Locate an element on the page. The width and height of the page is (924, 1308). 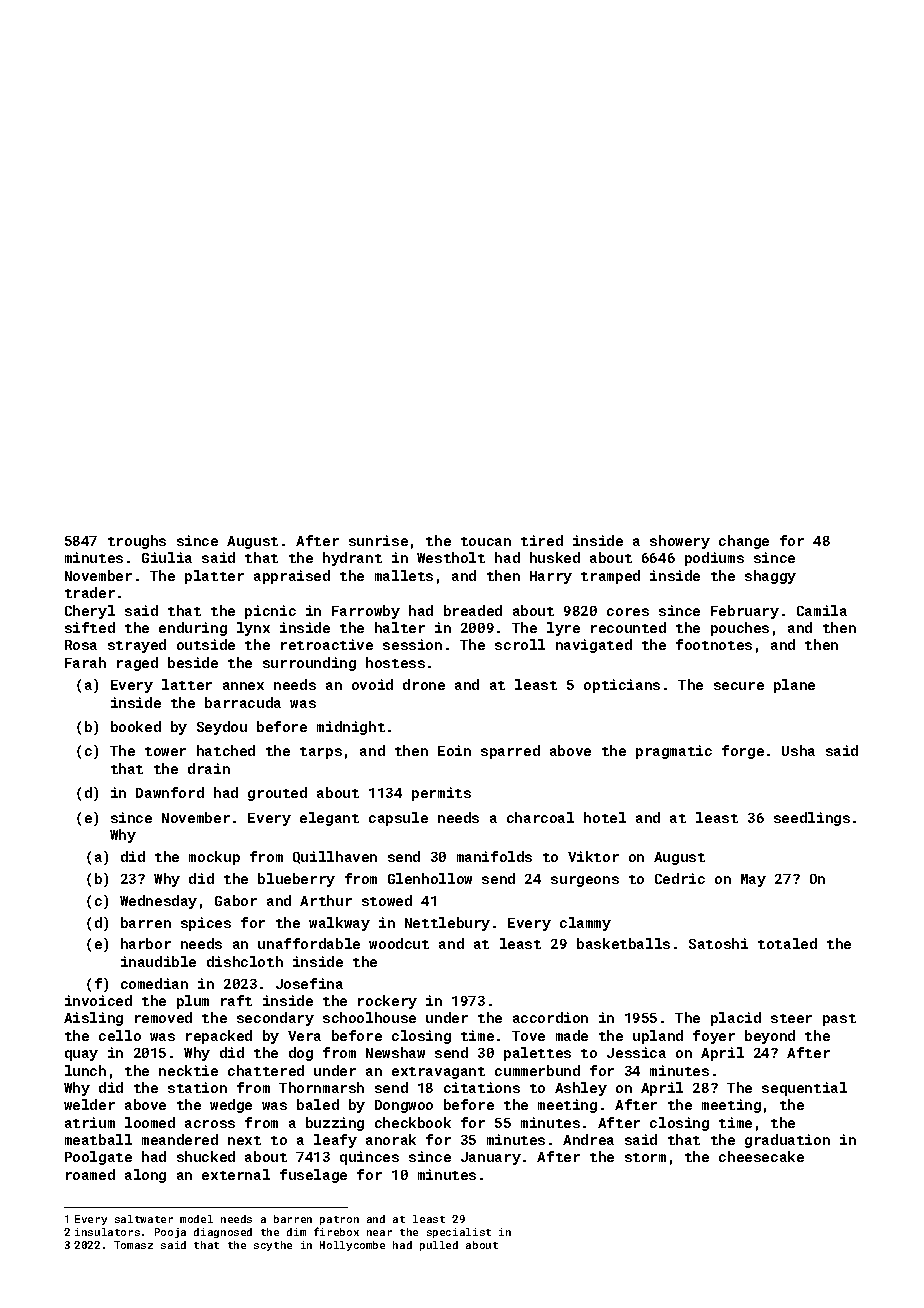
Harry is located at coordinates (551, 577).
